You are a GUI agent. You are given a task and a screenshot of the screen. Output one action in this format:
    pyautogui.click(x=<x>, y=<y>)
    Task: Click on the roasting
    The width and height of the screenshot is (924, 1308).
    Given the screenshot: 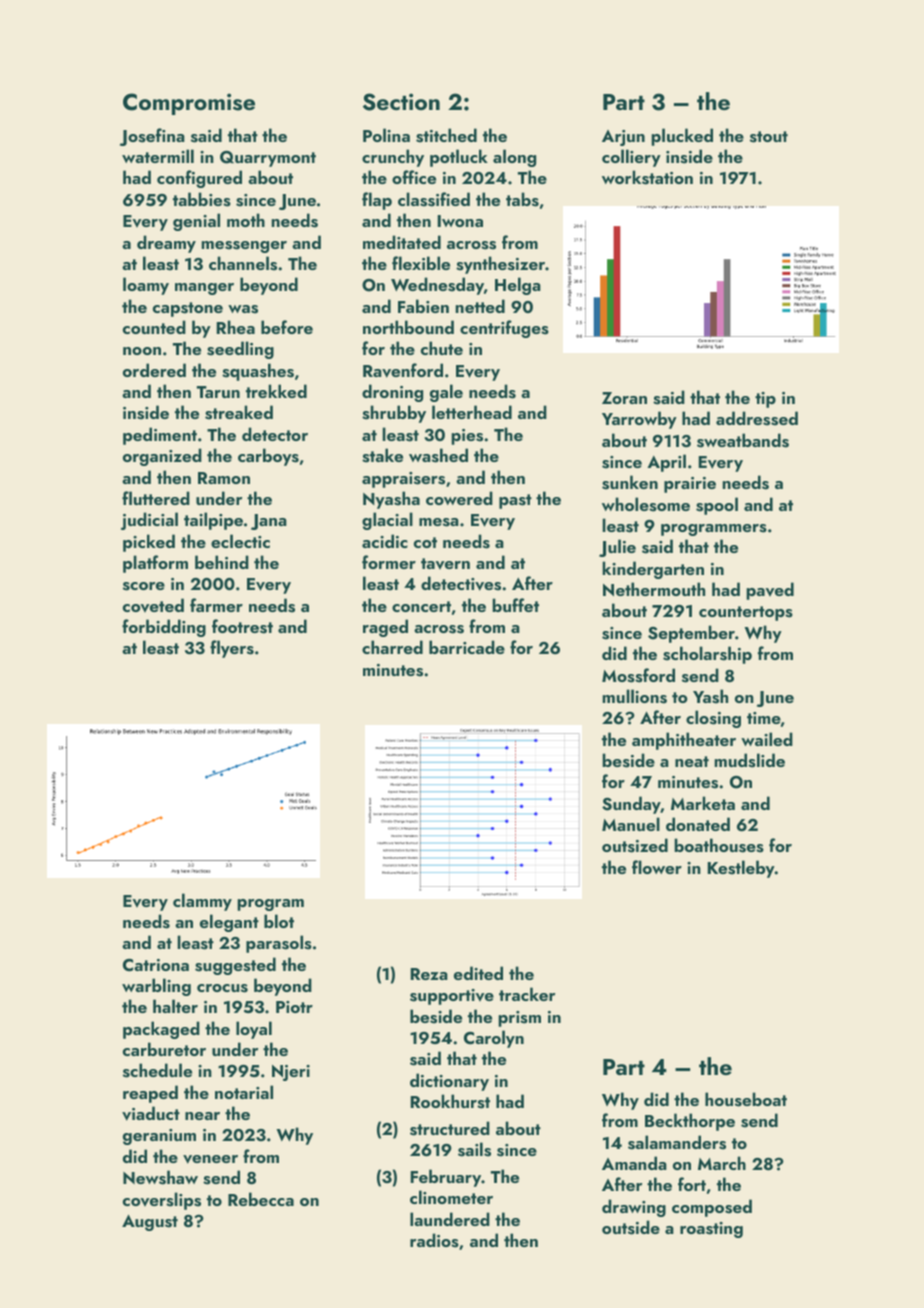 What is the action you would take?
    pyautogui.click(x=711, y=1230)
